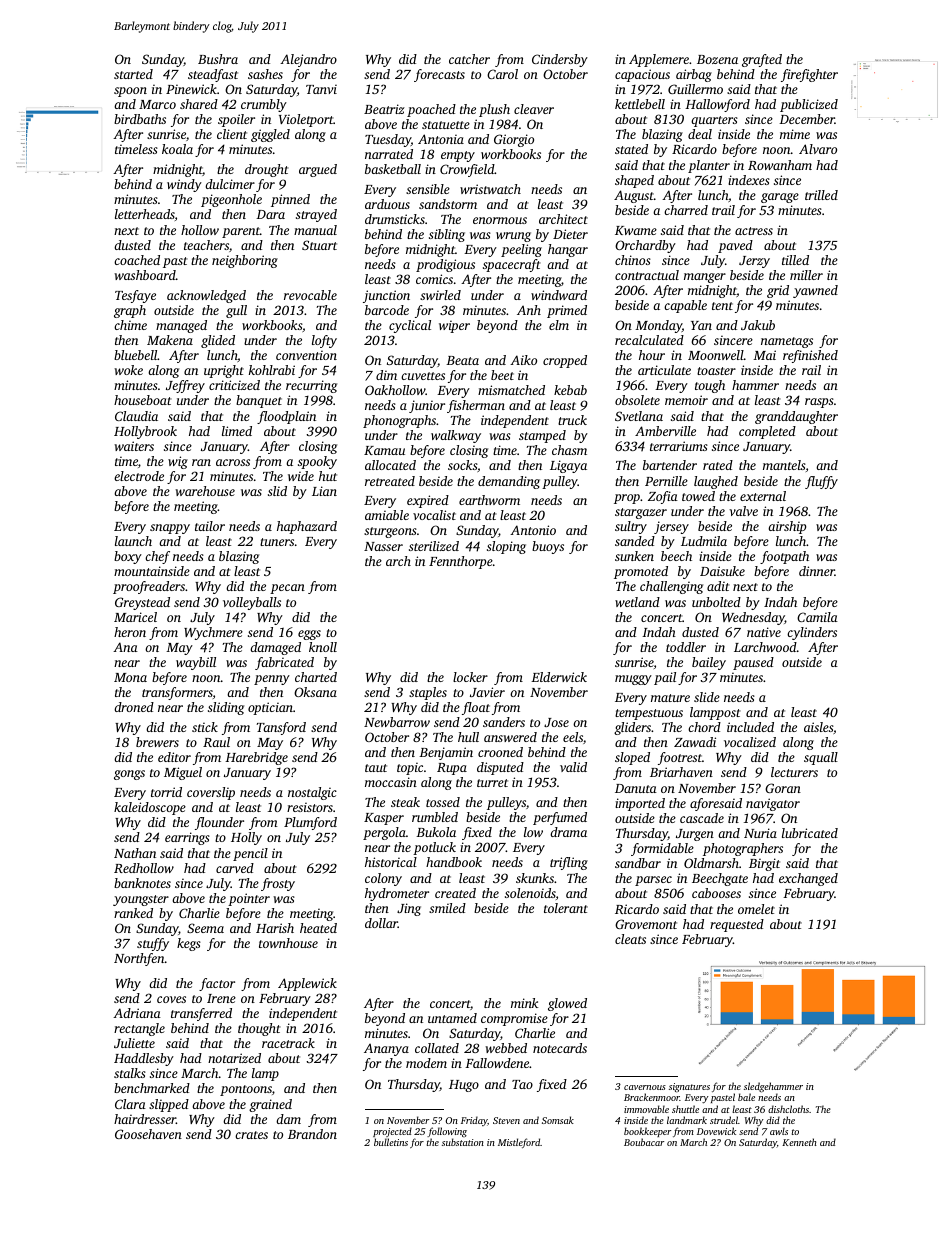 This screenshot has width=952, height=1233. What do you see at coordinates (177, 693) in the screenshot?
I see `transformers` at bounding box center [177, 693].
